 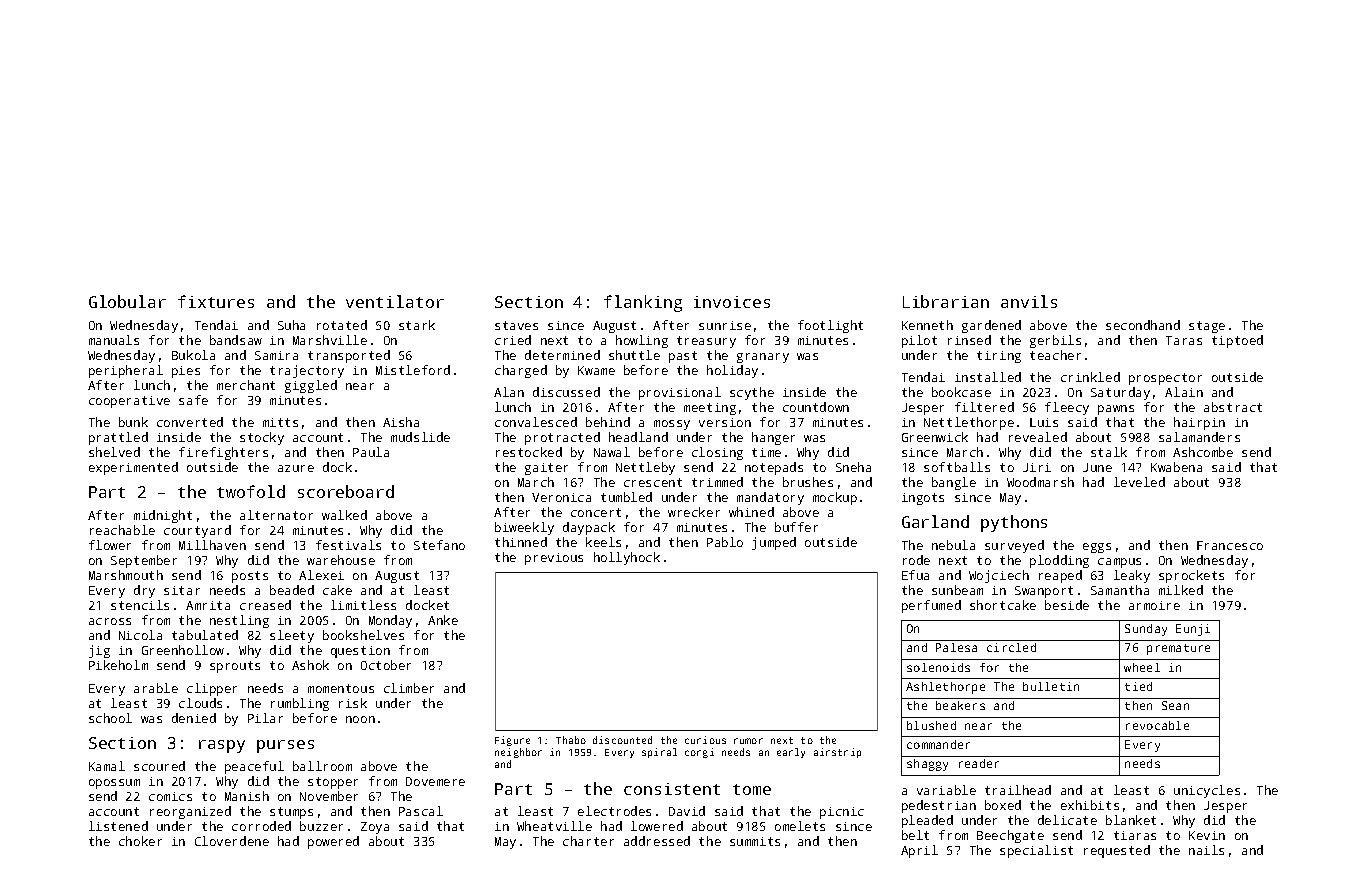 What do you see at coordinates (566, 392) in the image?
I see `discussed` at bounding box center [566, 392].
